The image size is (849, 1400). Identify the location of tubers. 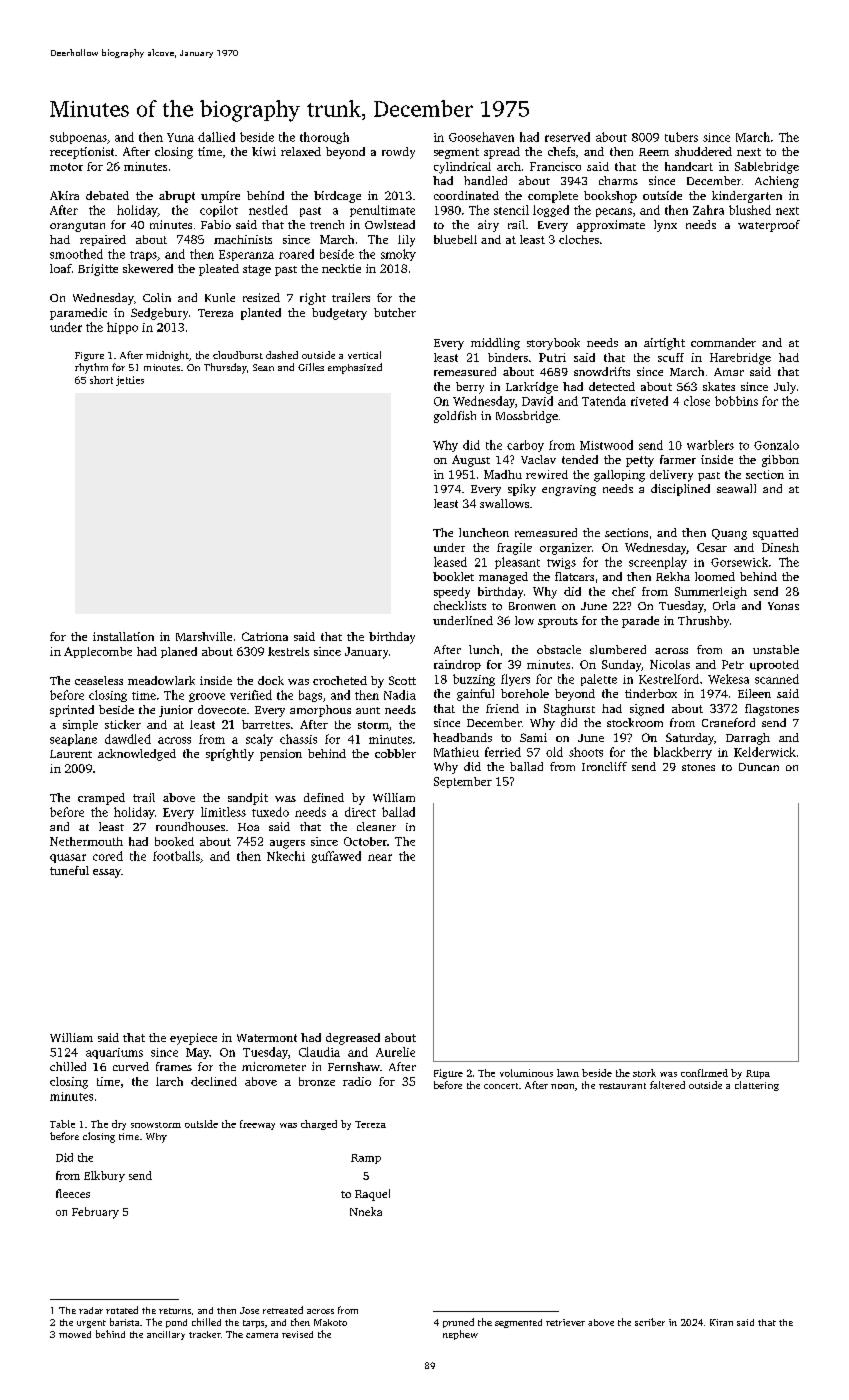
(681, 137).
